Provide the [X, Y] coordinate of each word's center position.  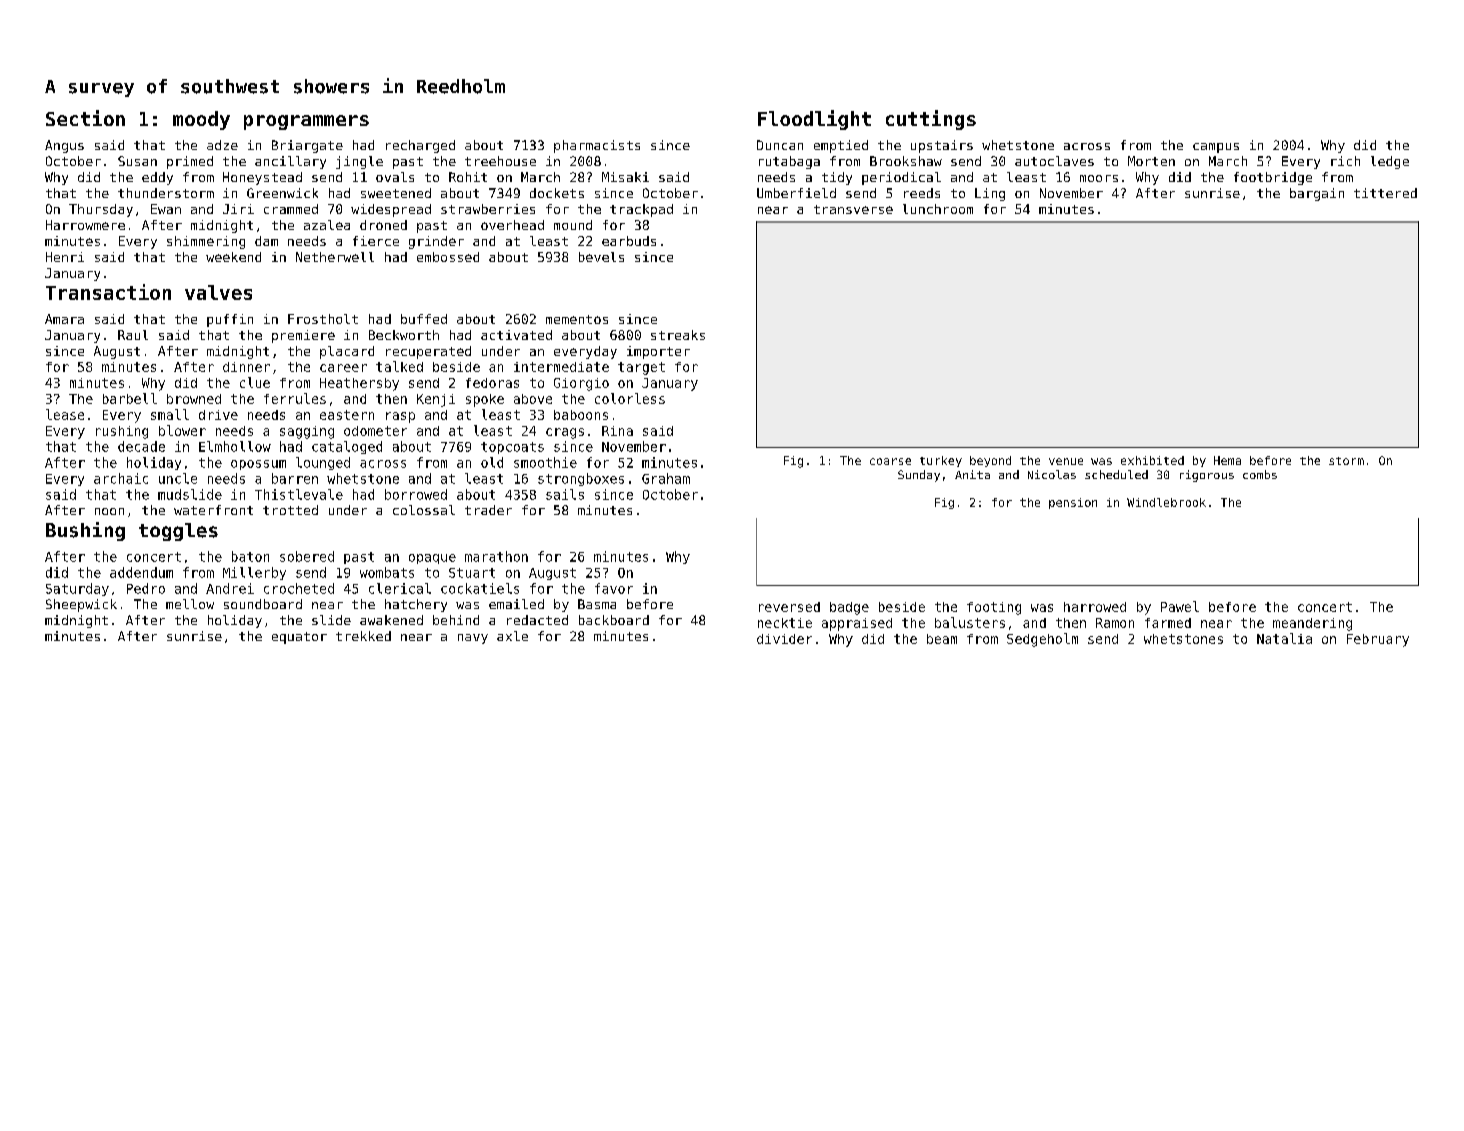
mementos [577, 319]
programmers [306, 122]
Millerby [254, 573]
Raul [133, 335]
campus [1216, 148]
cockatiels [480, 588]
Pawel [1180, 606]
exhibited [1152, 460]
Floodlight [814, 120]
